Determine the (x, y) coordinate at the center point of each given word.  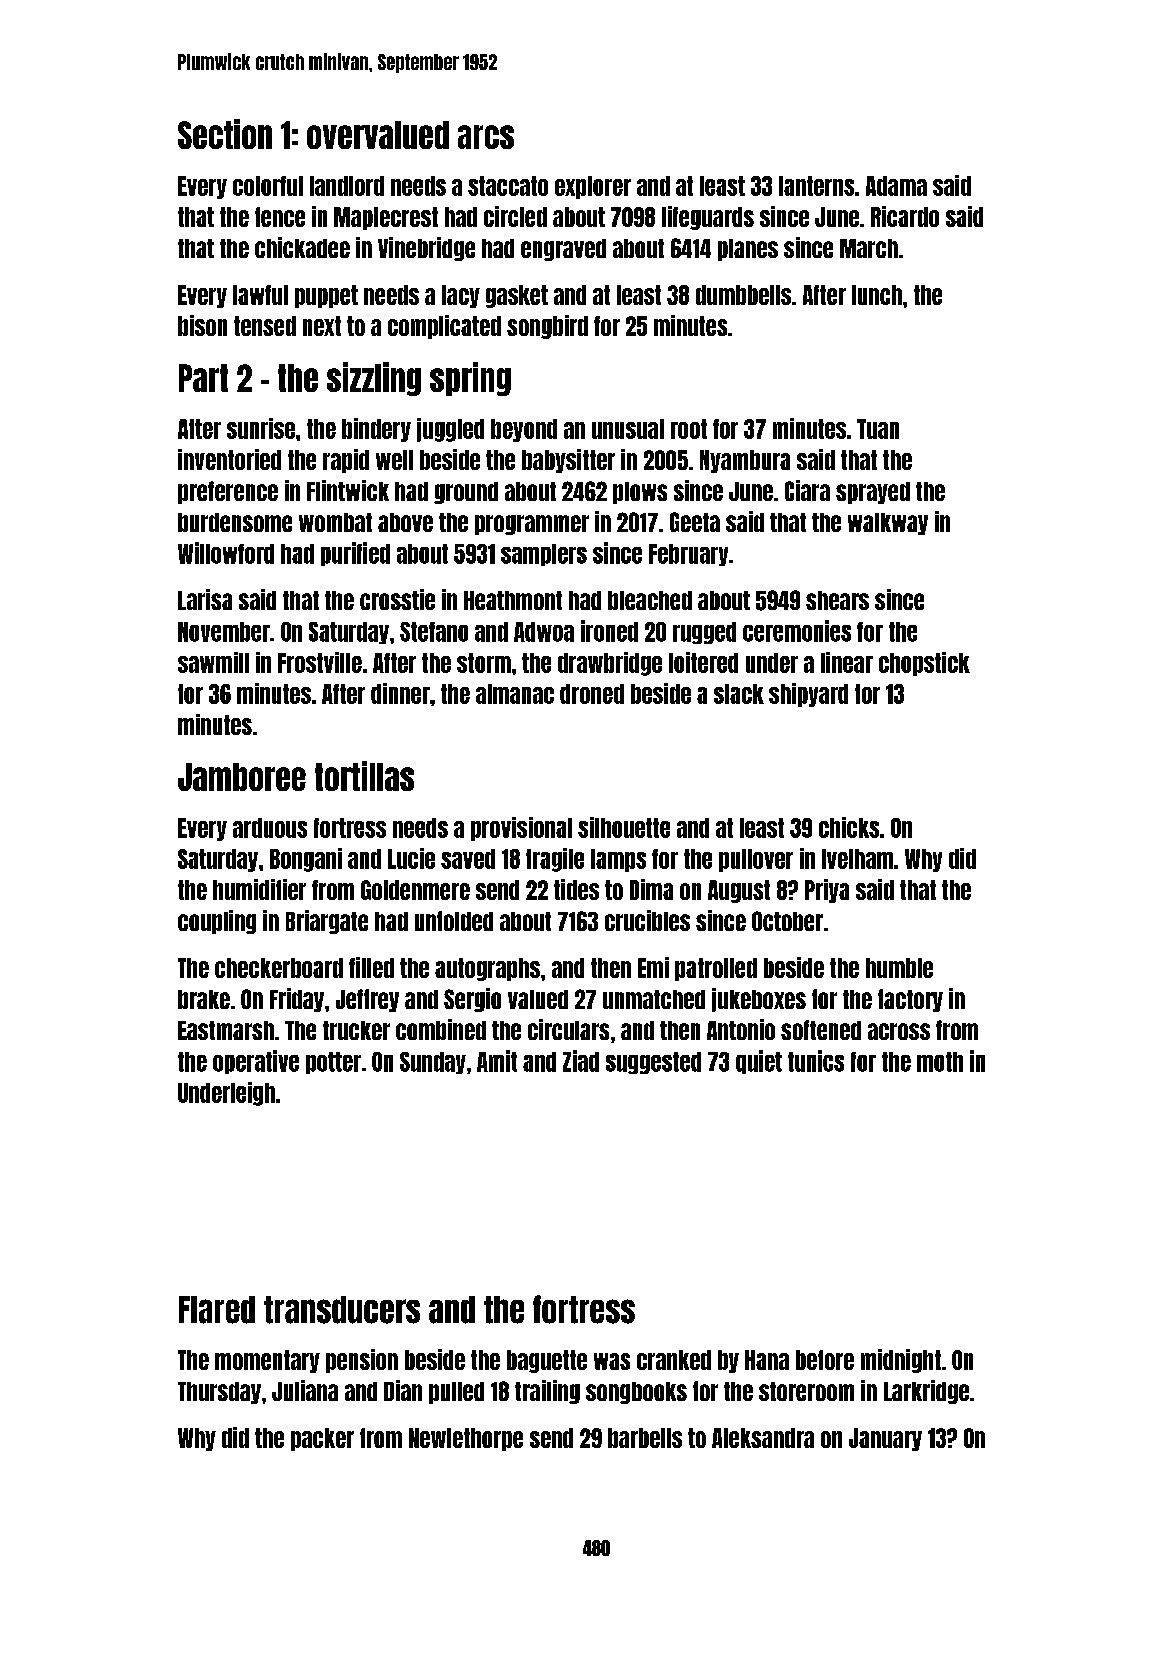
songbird (547, 327)
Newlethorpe (466, 1439)
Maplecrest (386, 218)
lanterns (816, 186)
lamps (618, 860)
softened (821, 1030)
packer (322, 1439)
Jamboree (242, 777)
